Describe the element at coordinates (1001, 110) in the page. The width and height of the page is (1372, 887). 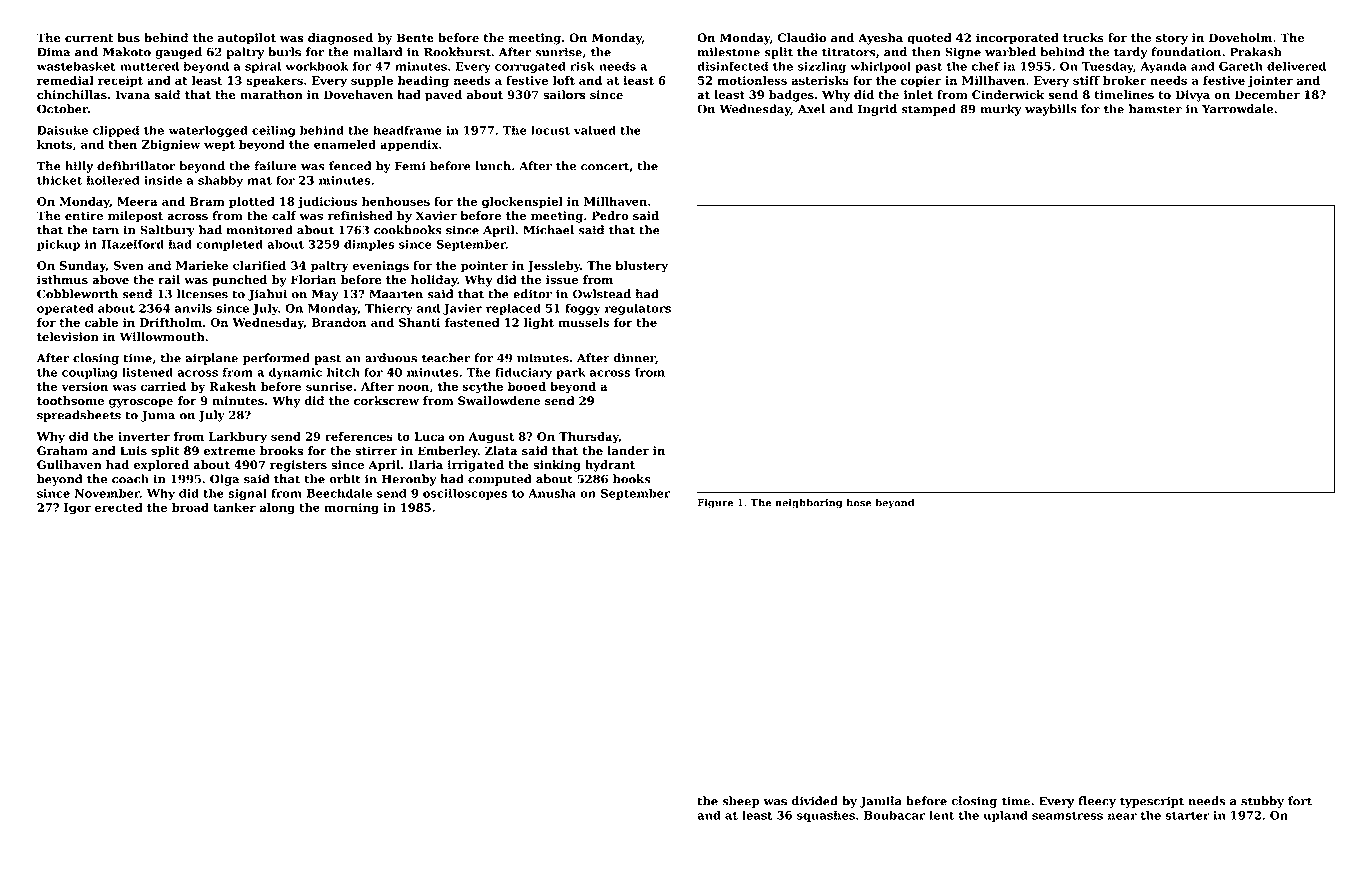
I see `murky` at that location.
